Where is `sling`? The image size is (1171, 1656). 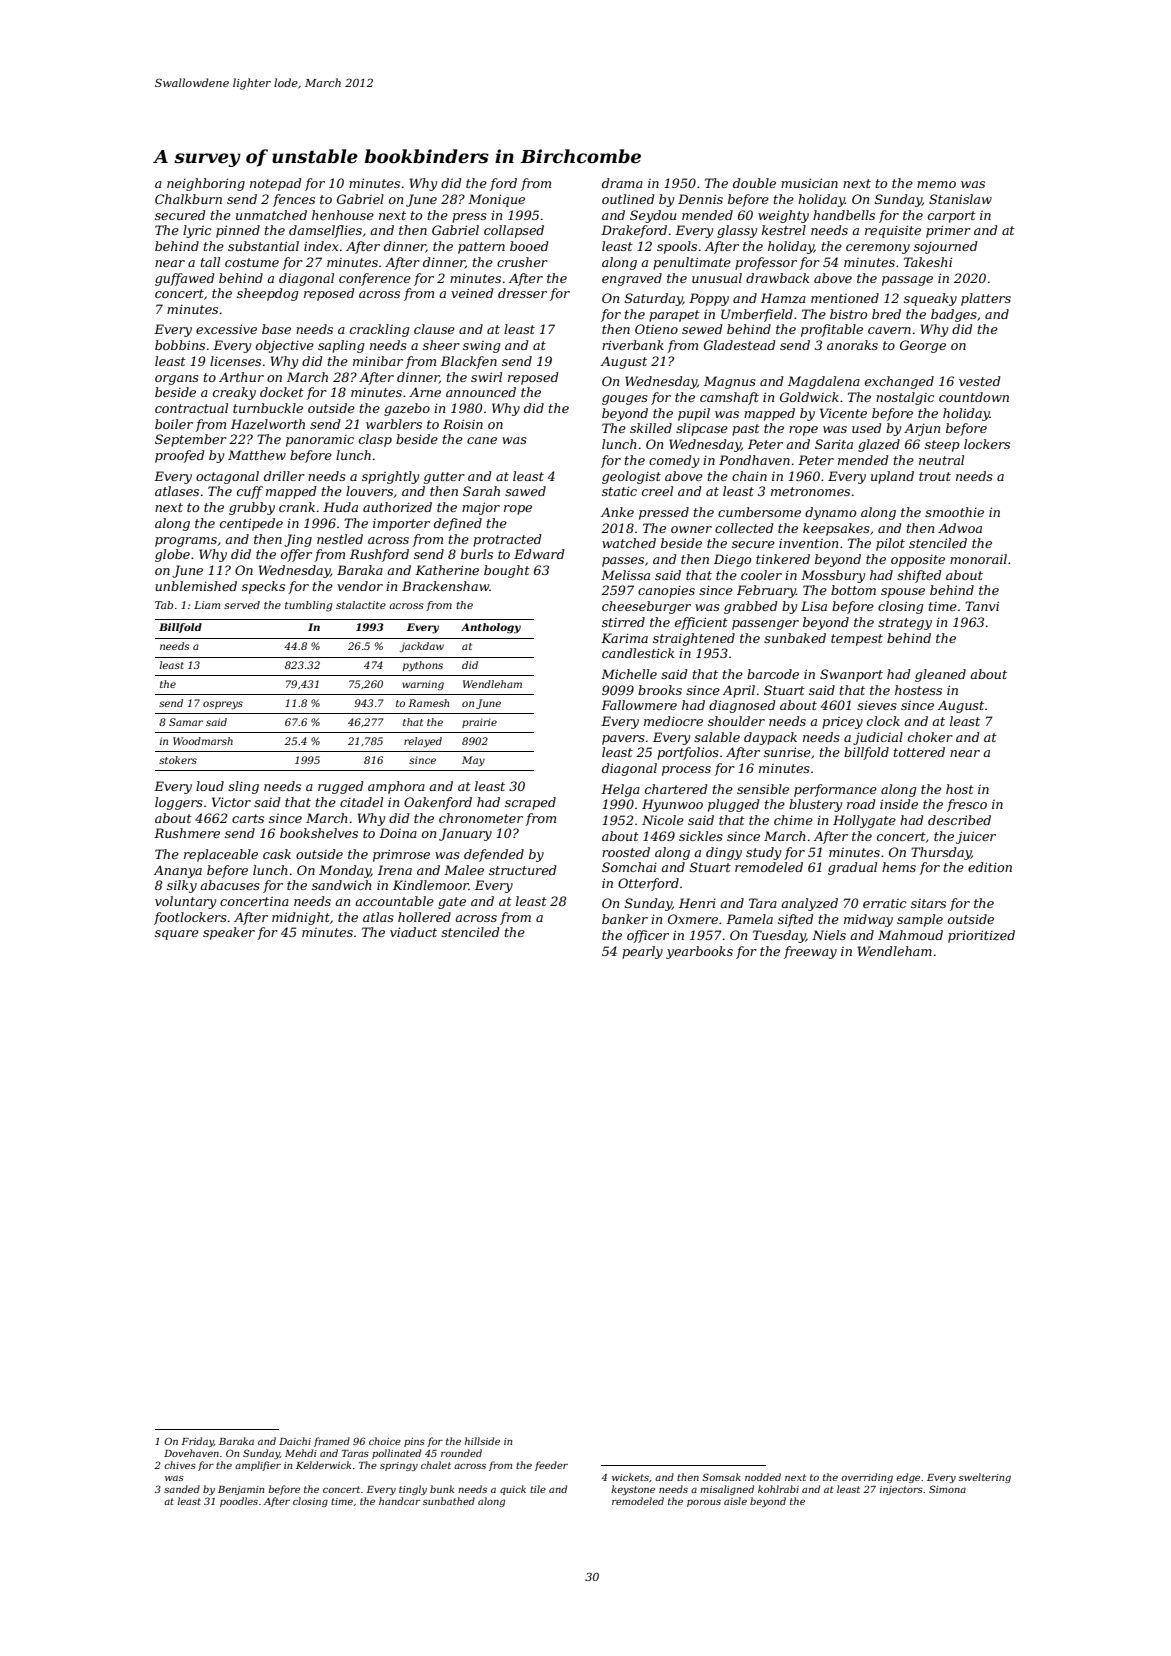 sling is located at coordinates (243, 787).
